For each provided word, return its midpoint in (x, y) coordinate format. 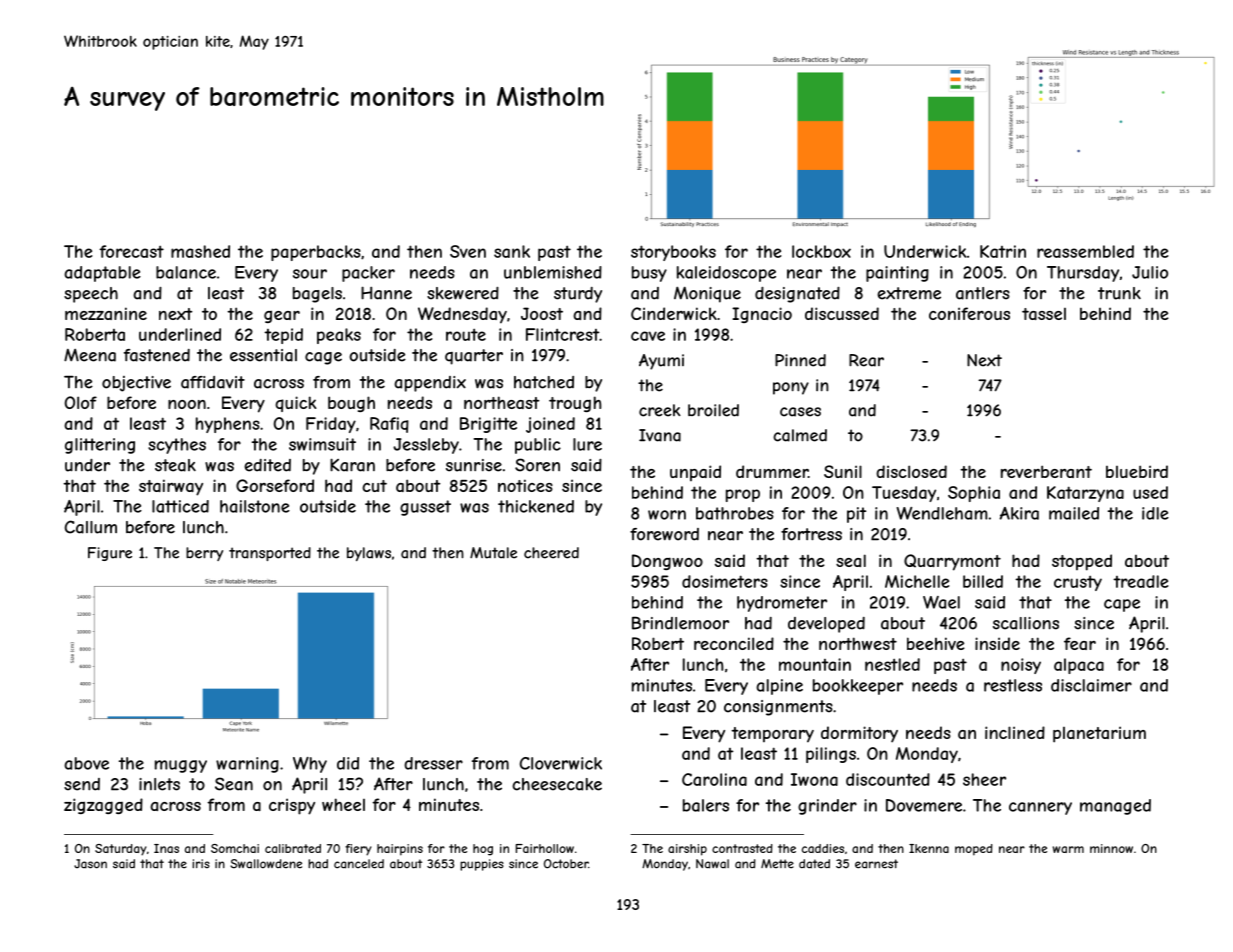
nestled (892, 664)
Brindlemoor (680, 623)
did (348, 763)
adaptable (102, 274)
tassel (1044, 314)
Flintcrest (562, 334)
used (1150, 492)
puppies (482, 865)
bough (351, 404)
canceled (359, 864)
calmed (800, 435)
